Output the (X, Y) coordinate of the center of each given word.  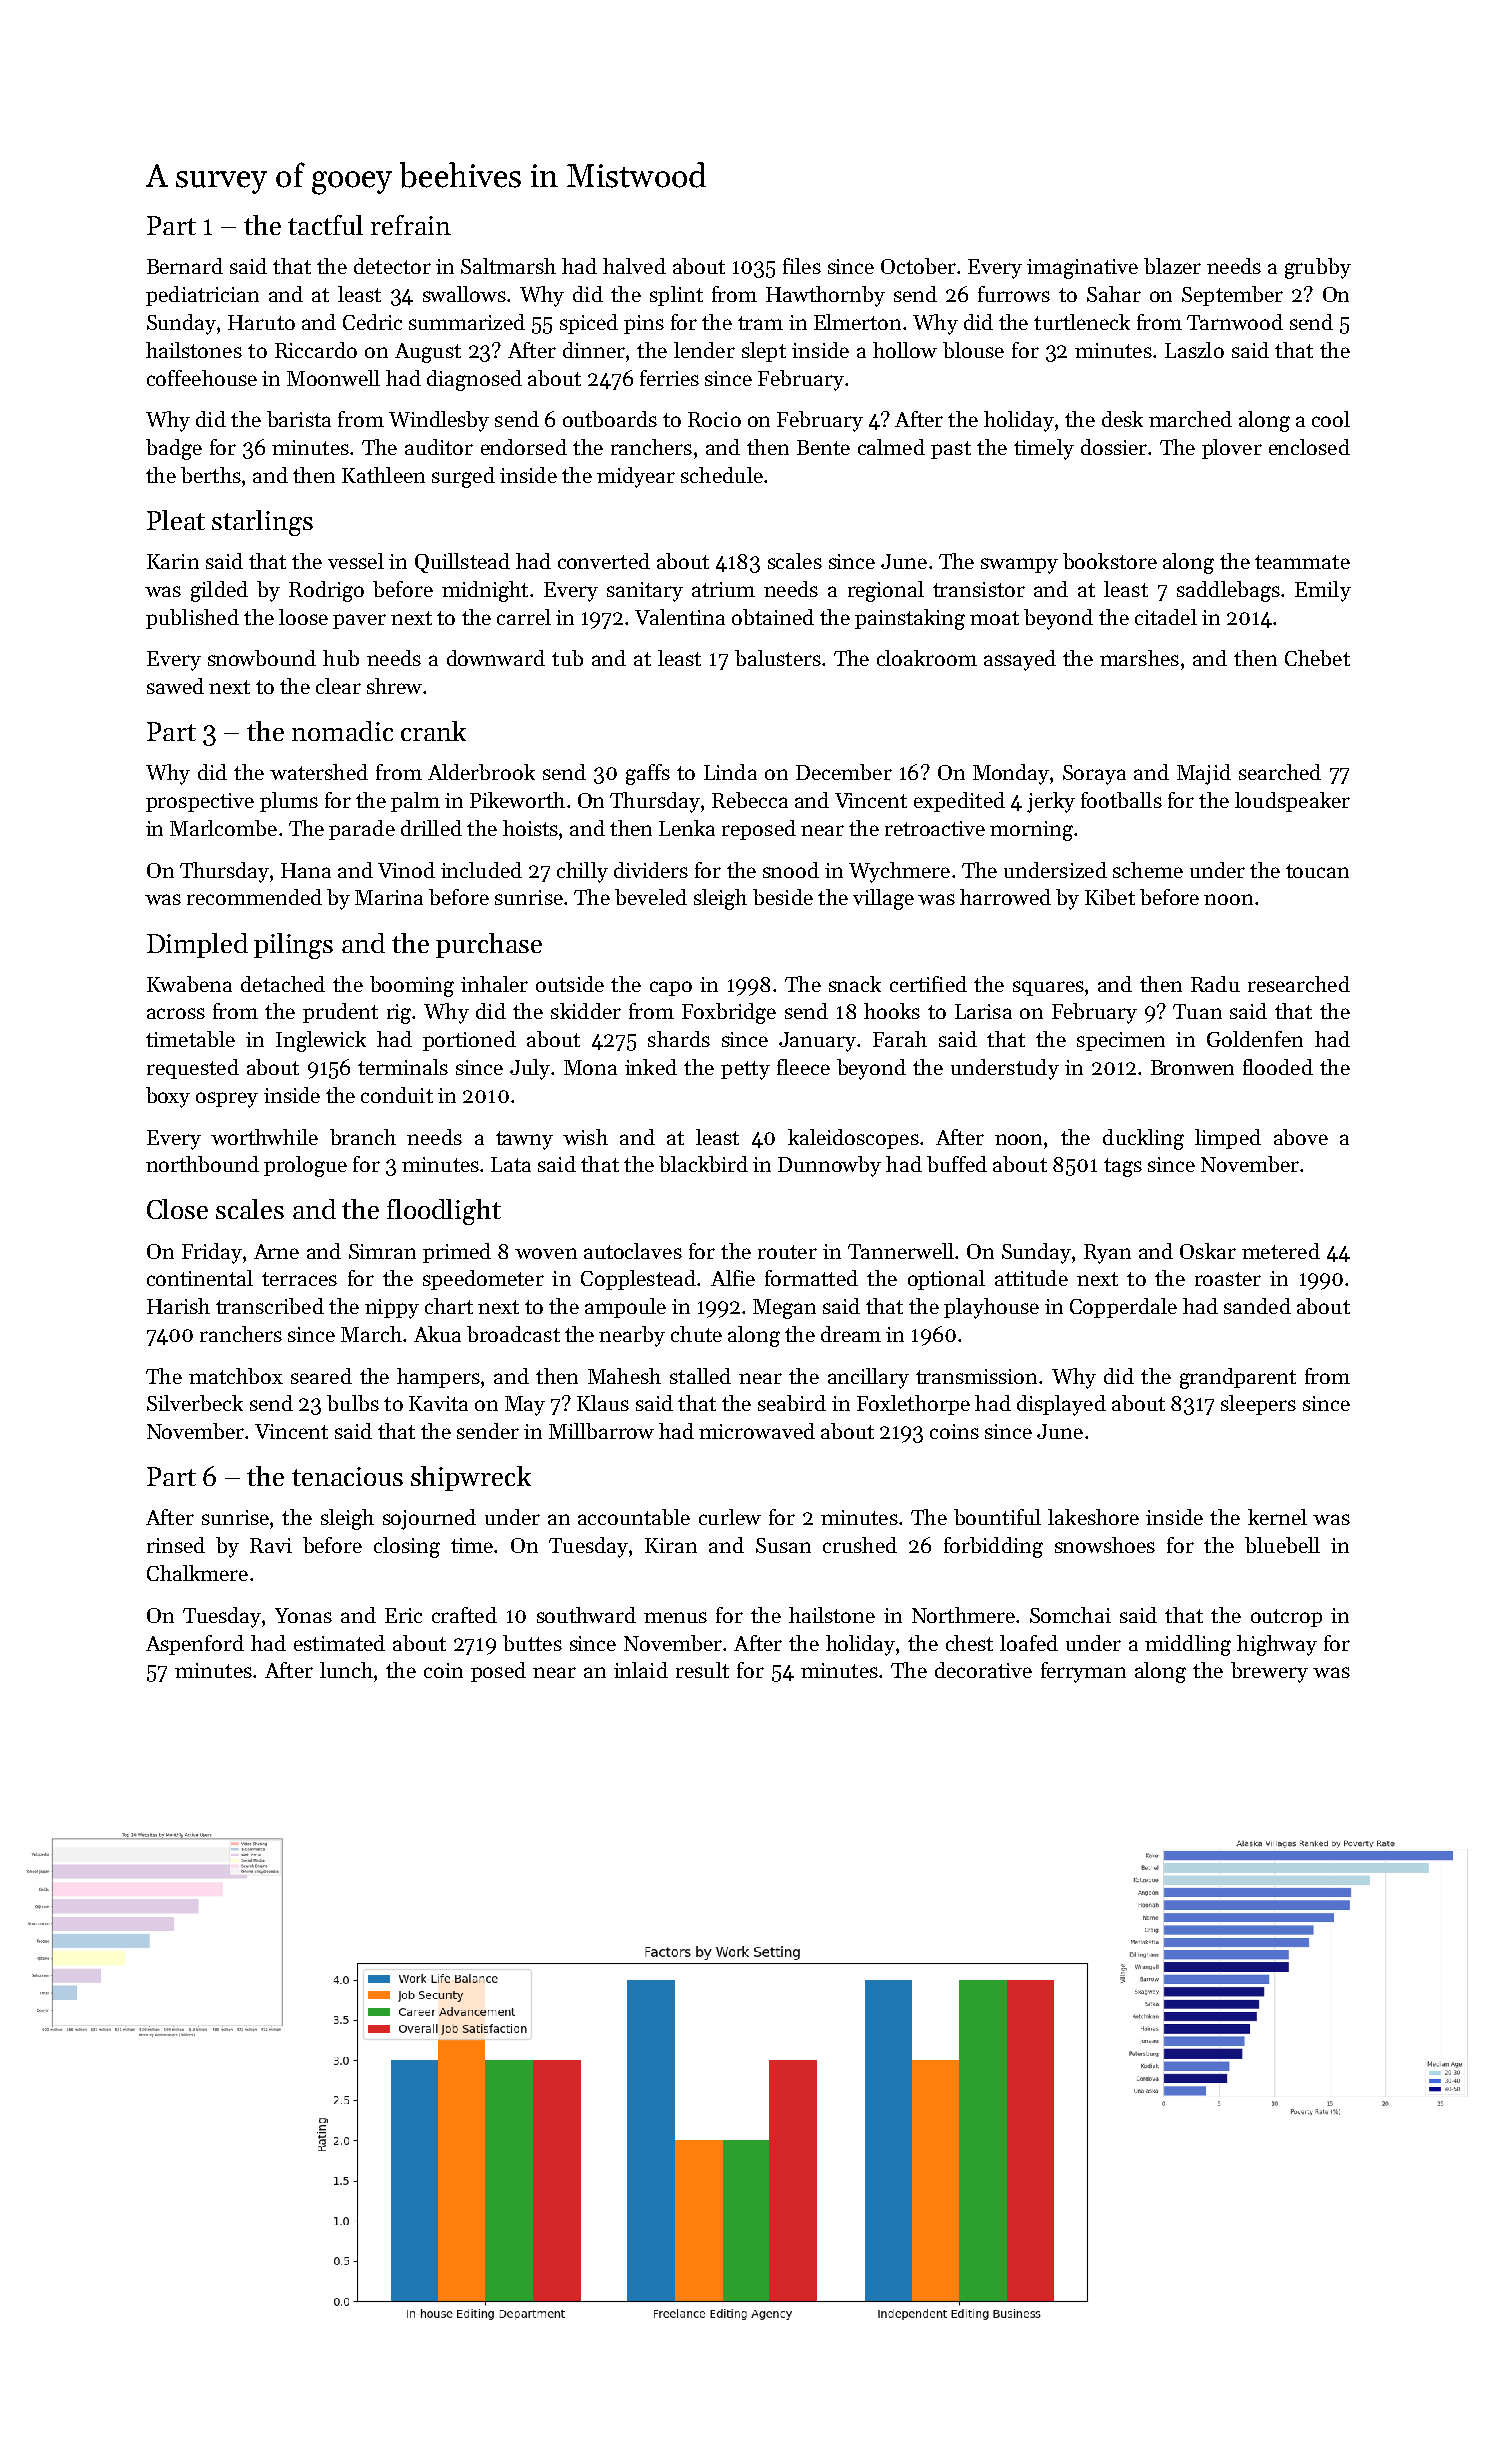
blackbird (703, 1164)
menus (675, 1617)
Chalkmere (197, 1573)
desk (1122, 419)
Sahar (1114, 294)
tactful (325, 225)
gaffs (648, 774)
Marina (389, 897)
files (802, 266)
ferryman (1083, 1672)
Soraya (1094, 775)
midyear (636, 477)
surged (463, 477)
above (1301, 1137)
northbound (202, 1164)
